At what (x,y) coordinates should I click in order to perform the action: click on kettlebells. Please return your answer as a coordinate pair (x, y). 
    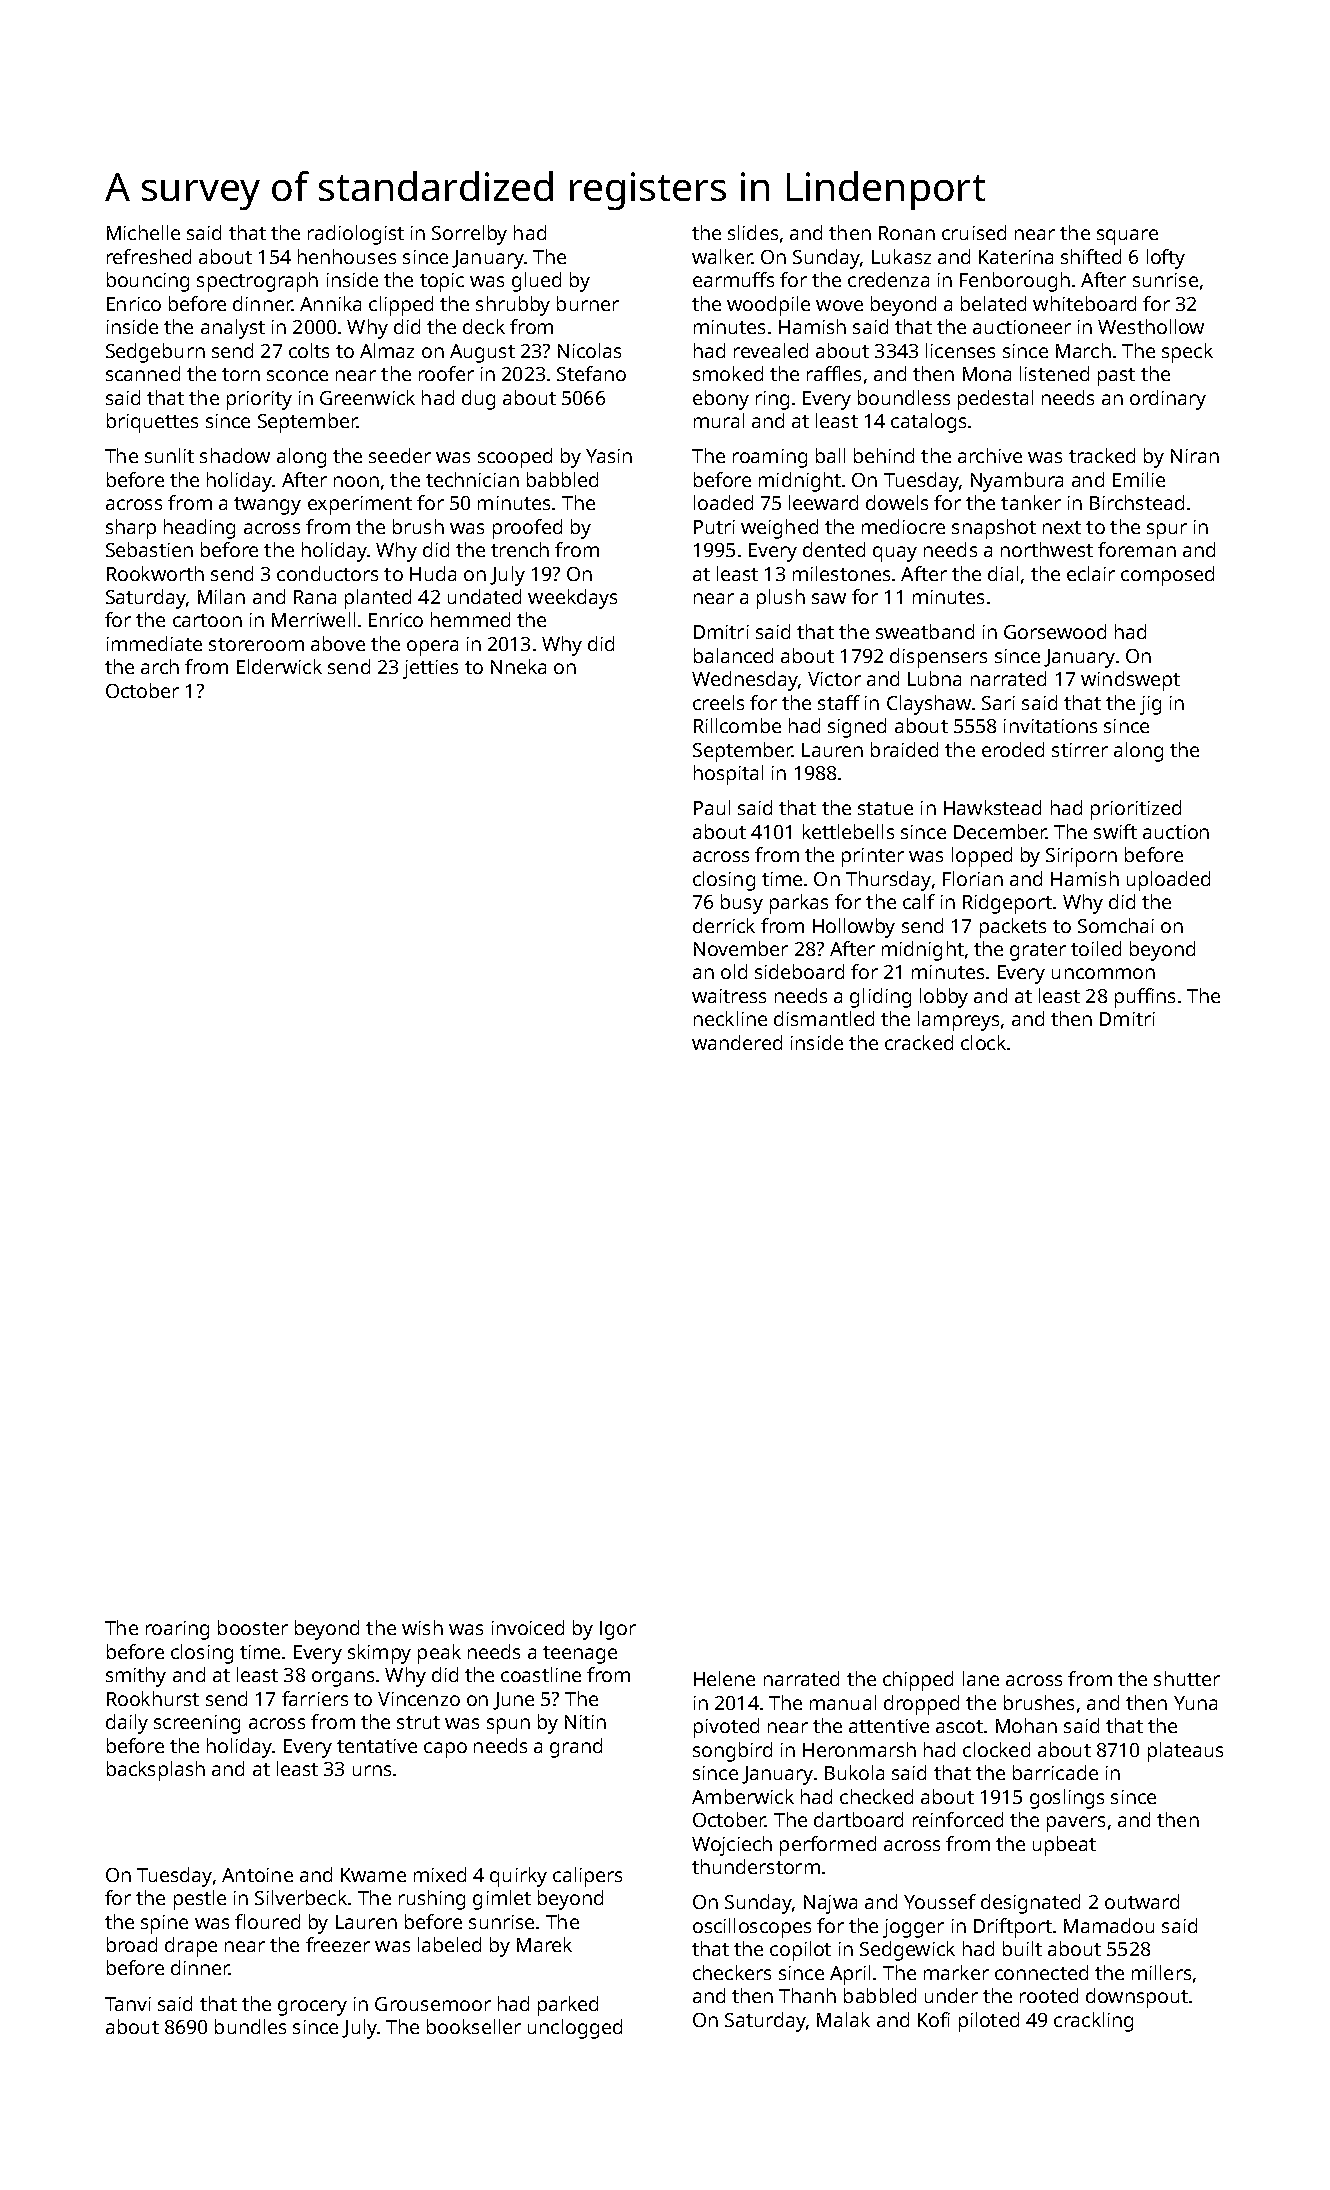
    Looking at the image, I should click on (848, 831).
